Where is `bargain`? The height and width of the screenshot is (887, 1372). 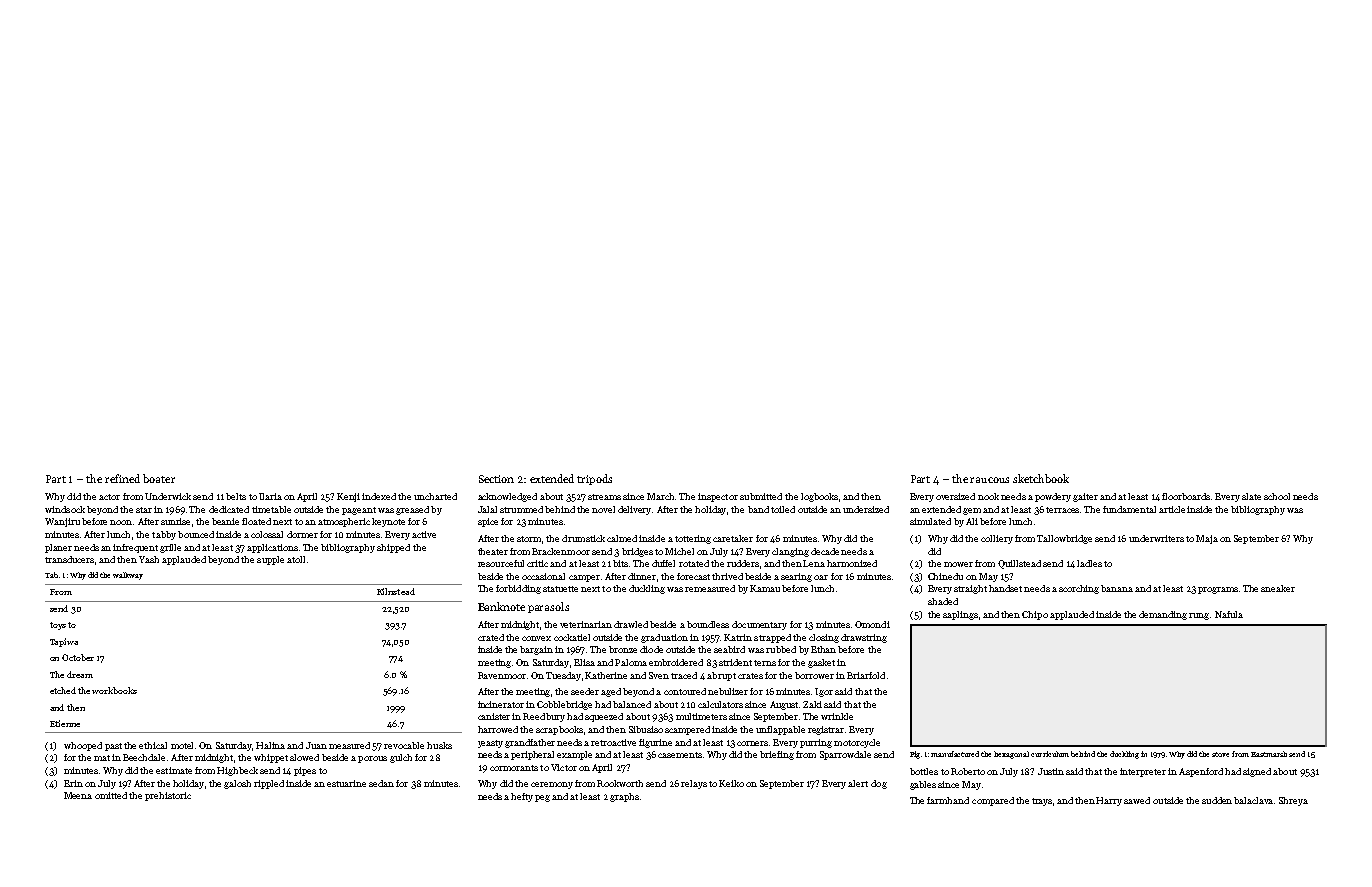
bargain is located at coordinates (536, 650).
